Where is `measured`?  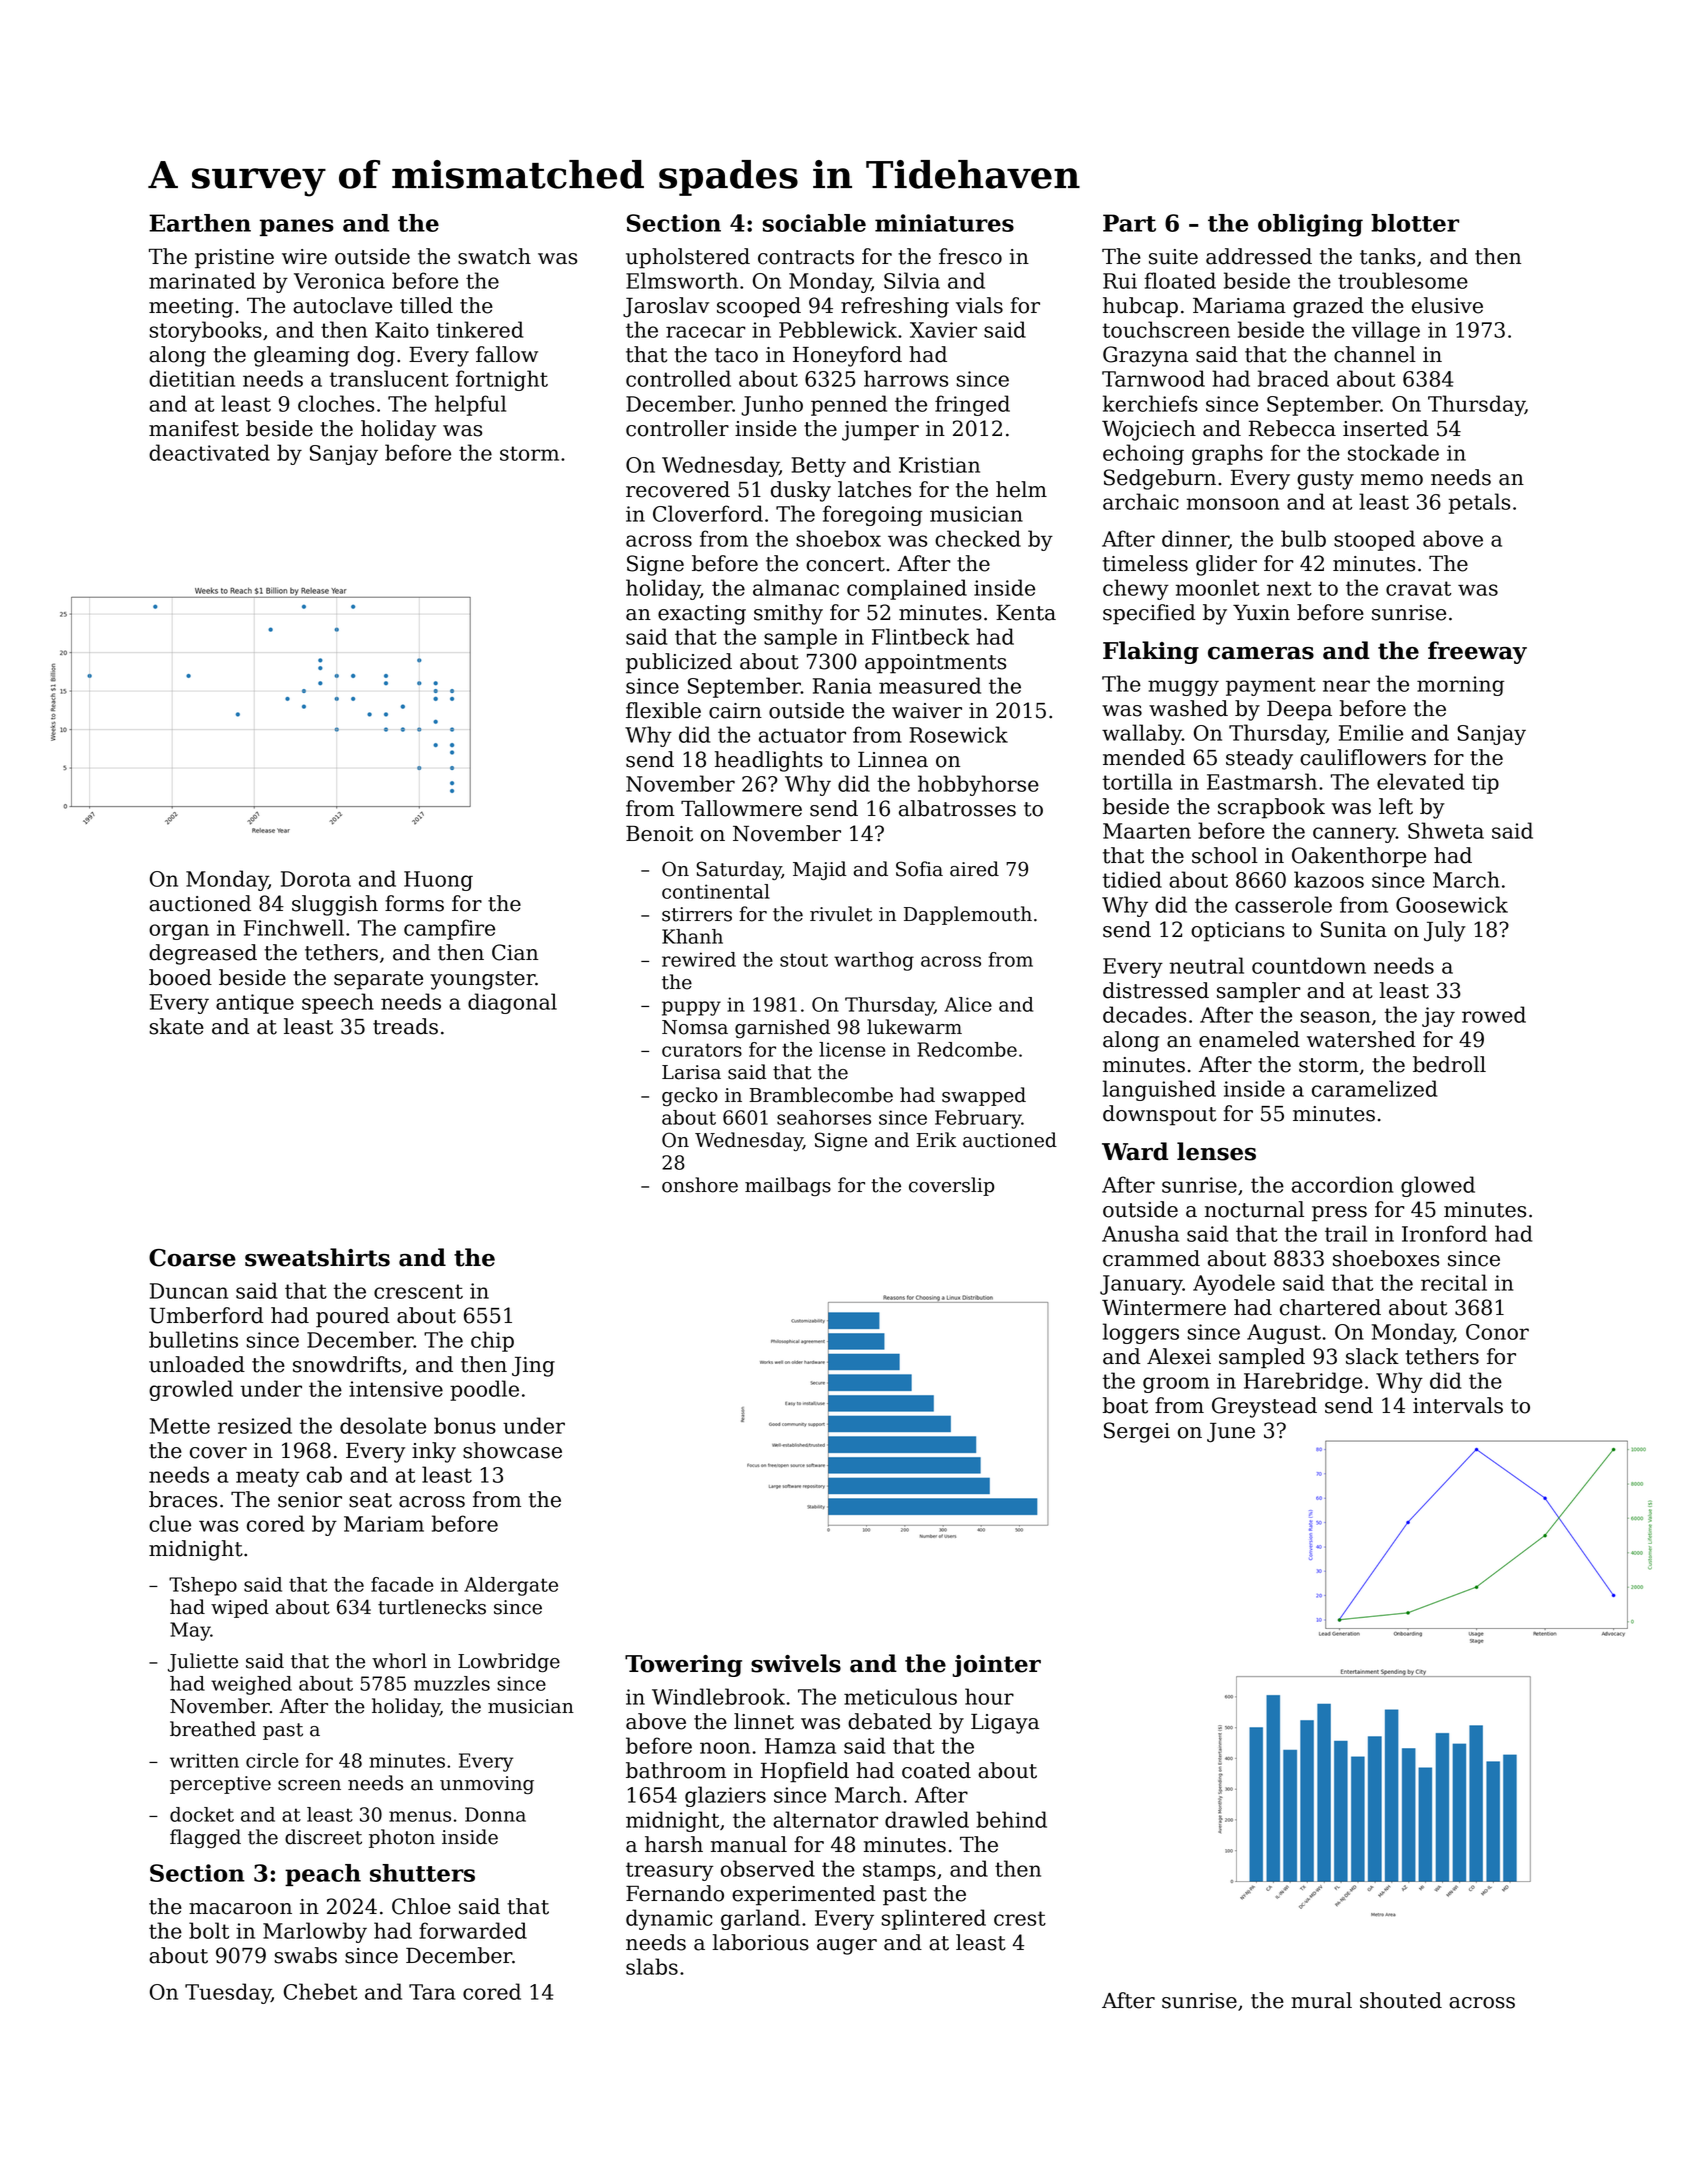
measured is located at coordinates (930, 685).
